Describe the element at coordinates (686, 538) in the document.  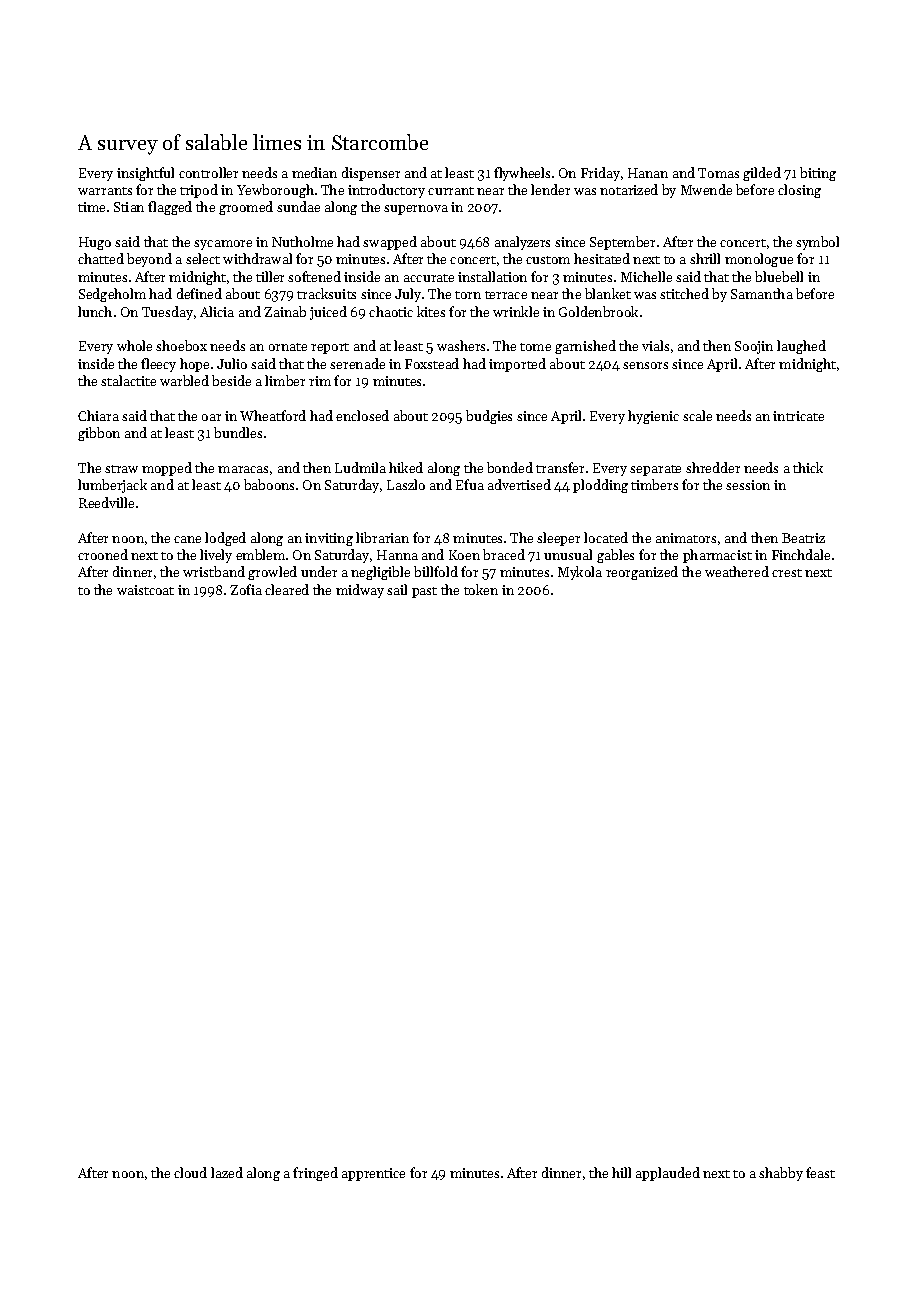
I see `animators` at that location.
